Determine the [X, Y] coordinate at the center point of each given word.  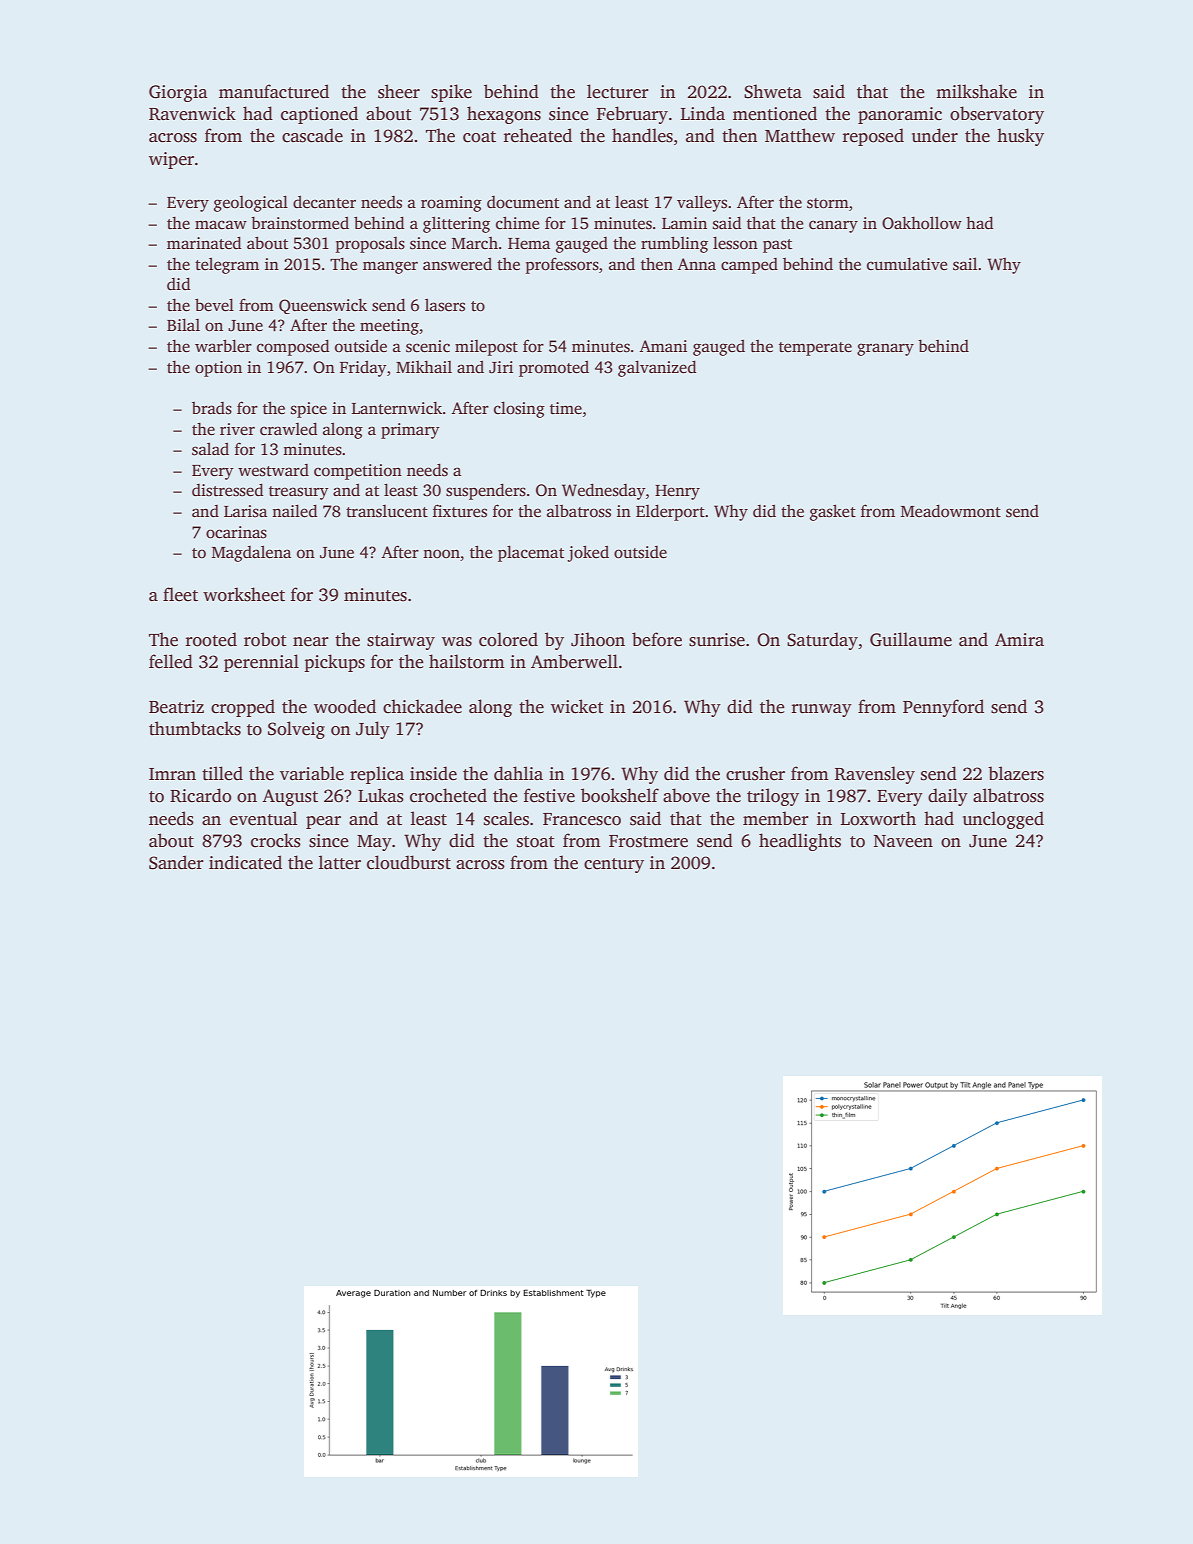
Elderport [670, 512]
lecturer [618, 91]
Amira [1019, 639]
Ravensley [875, 775]
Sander [176, 862]
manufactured [274, 91]
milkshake [976, 91]
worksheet [244, 594]
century [614, 865]
